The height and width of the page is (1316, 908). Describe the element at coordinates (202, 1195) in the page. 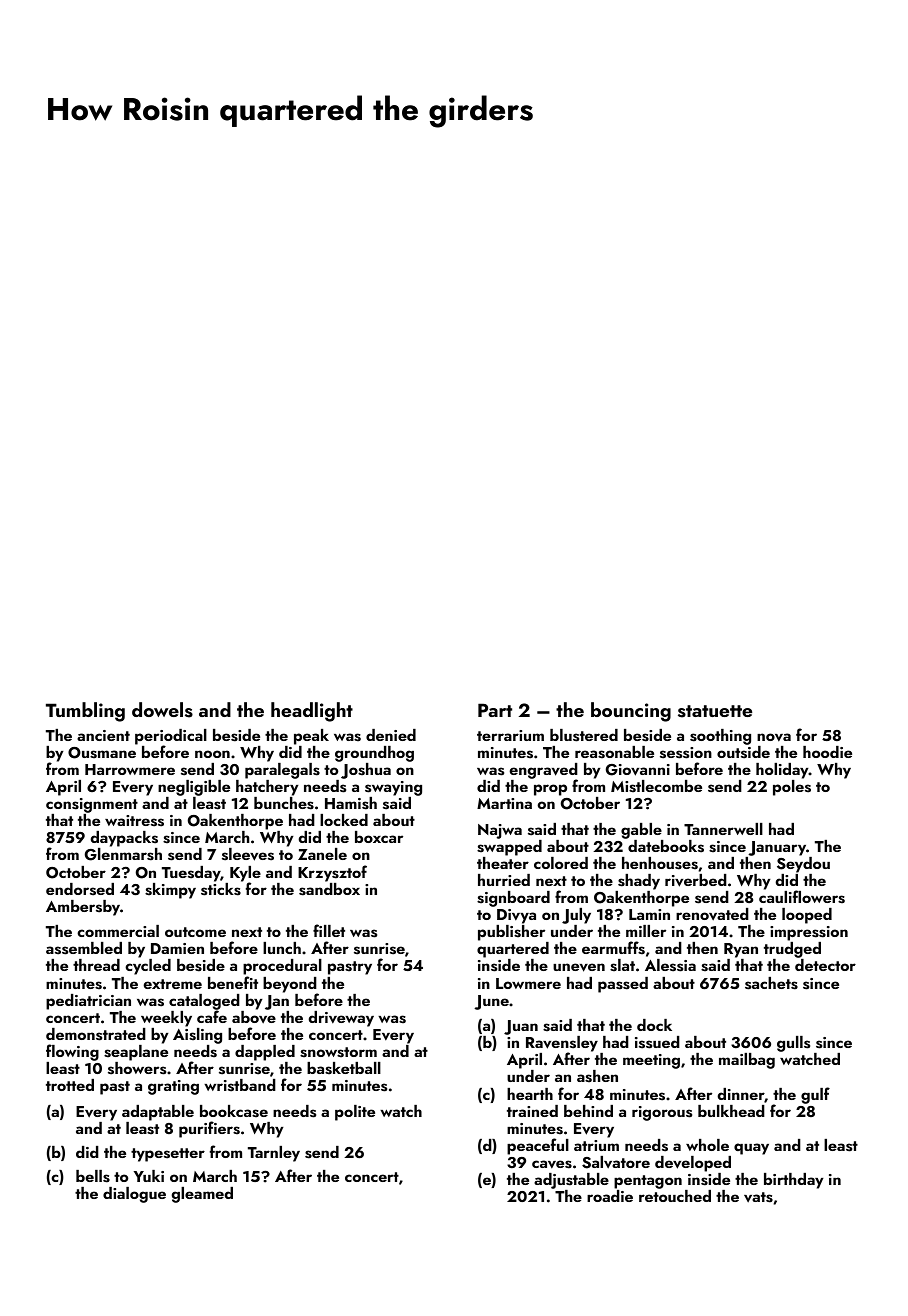

I see `gleamed` at that location.
